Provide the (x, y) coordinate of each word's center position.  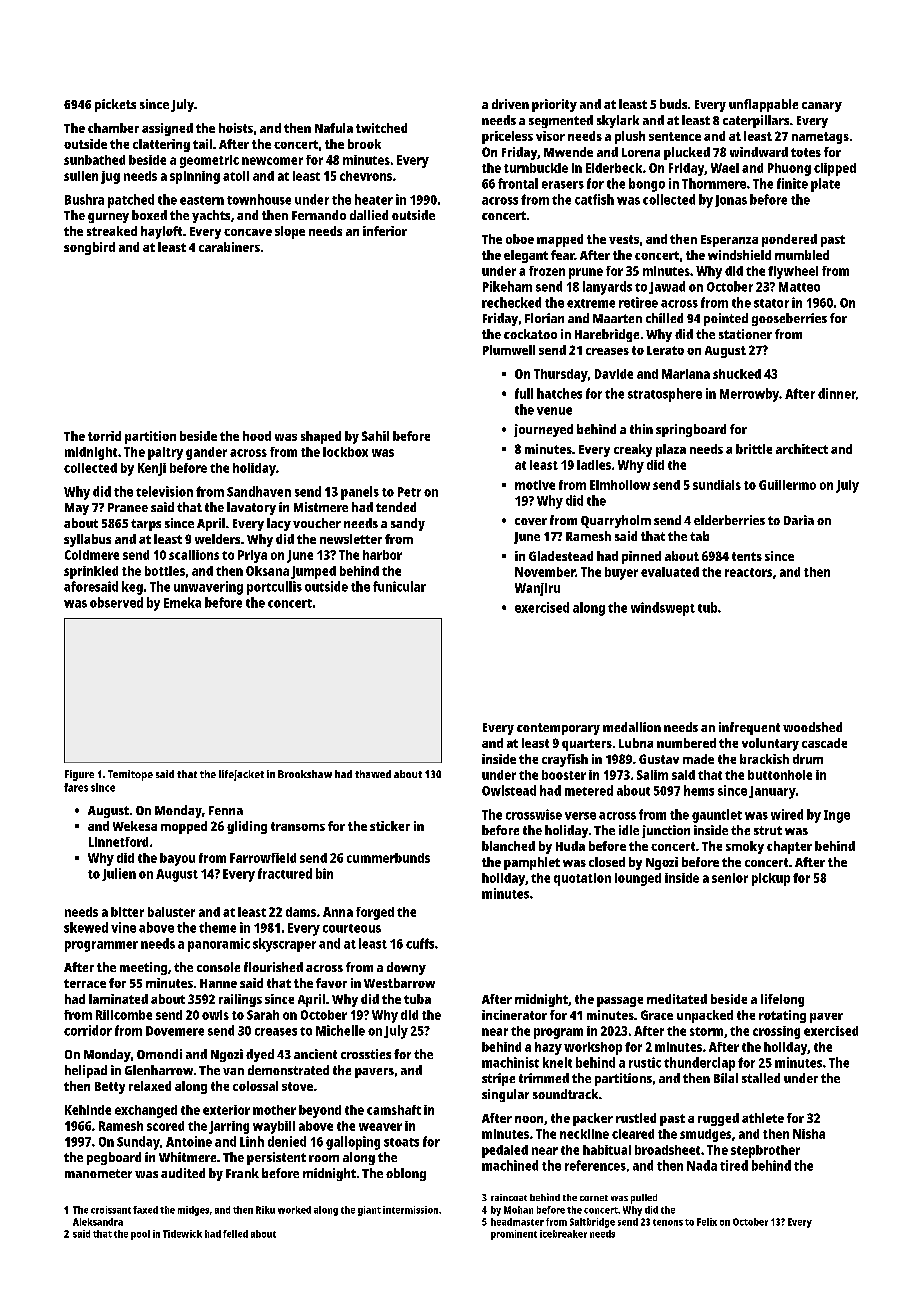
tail (202, 144)
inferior (385, 231)
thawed (373, 774)
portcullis (274, 588)
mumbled (802, 255)
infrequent (749, 728)
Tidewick (182, 1234)
